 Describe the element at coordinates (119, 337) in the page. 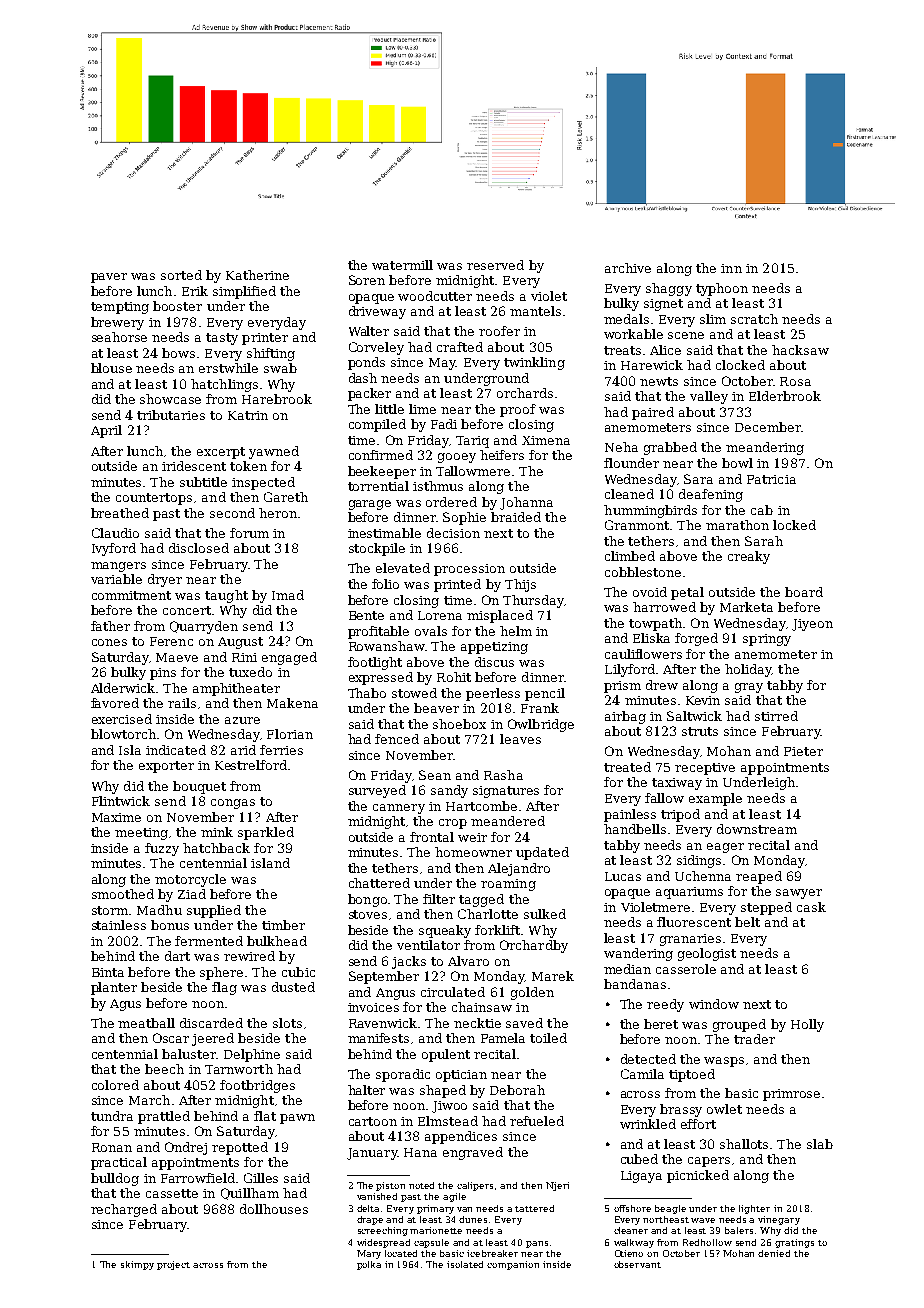

I see `seahorse` at that location.
